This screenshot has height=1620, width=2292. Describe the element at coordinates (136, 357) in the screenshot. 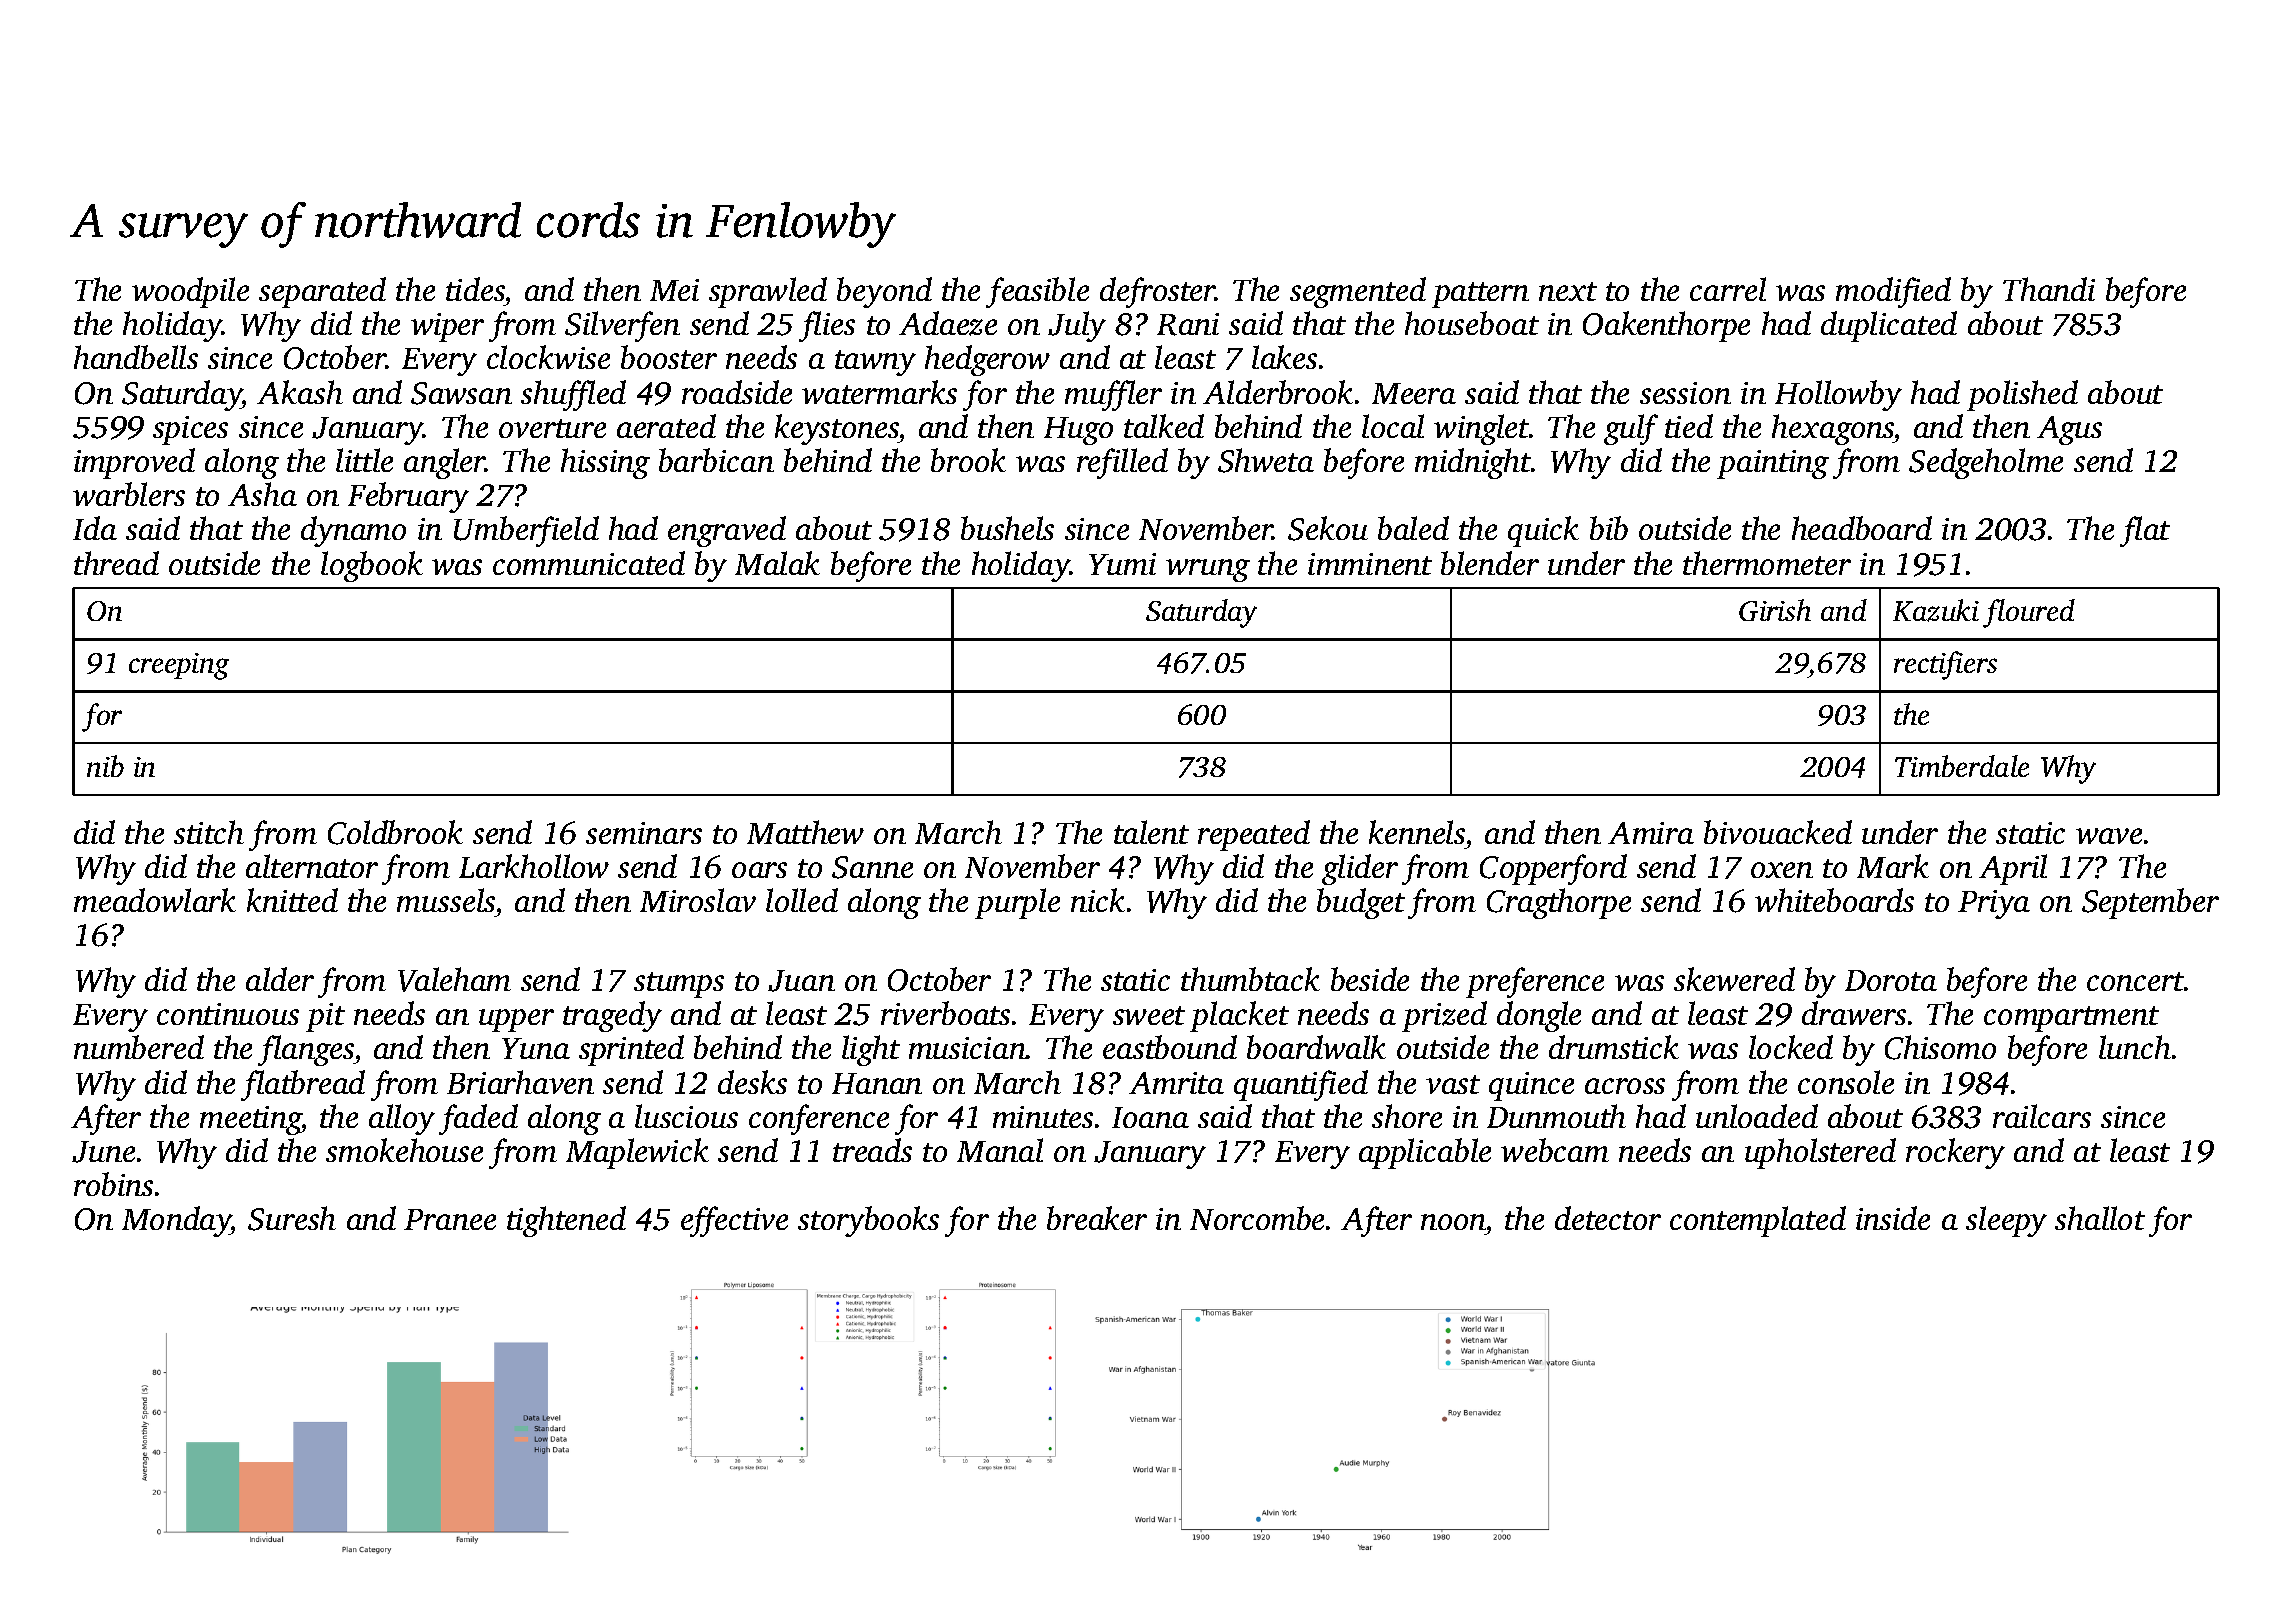

I see `handbells` at that location.
